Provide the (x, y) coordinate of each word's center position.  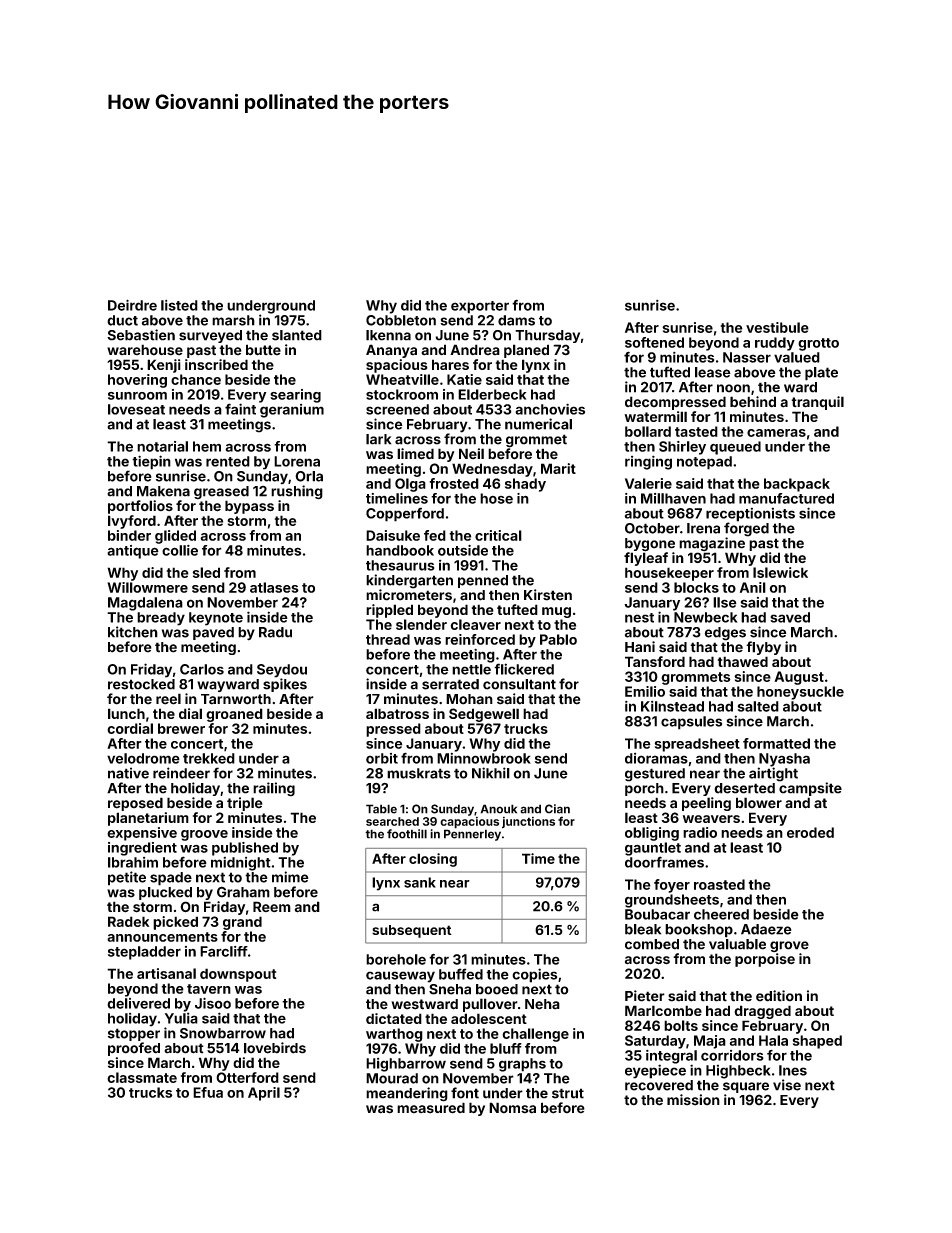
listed (179, 305)
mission (693, 1100)
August (799, 678)
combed (652, 944)
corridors (732, 1055)
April (264, 1094)
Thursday (547, 336)
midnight (241, 864)
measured (431, 1108)
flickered (524, 669)
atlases (274, 587)
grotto (818, 344)
